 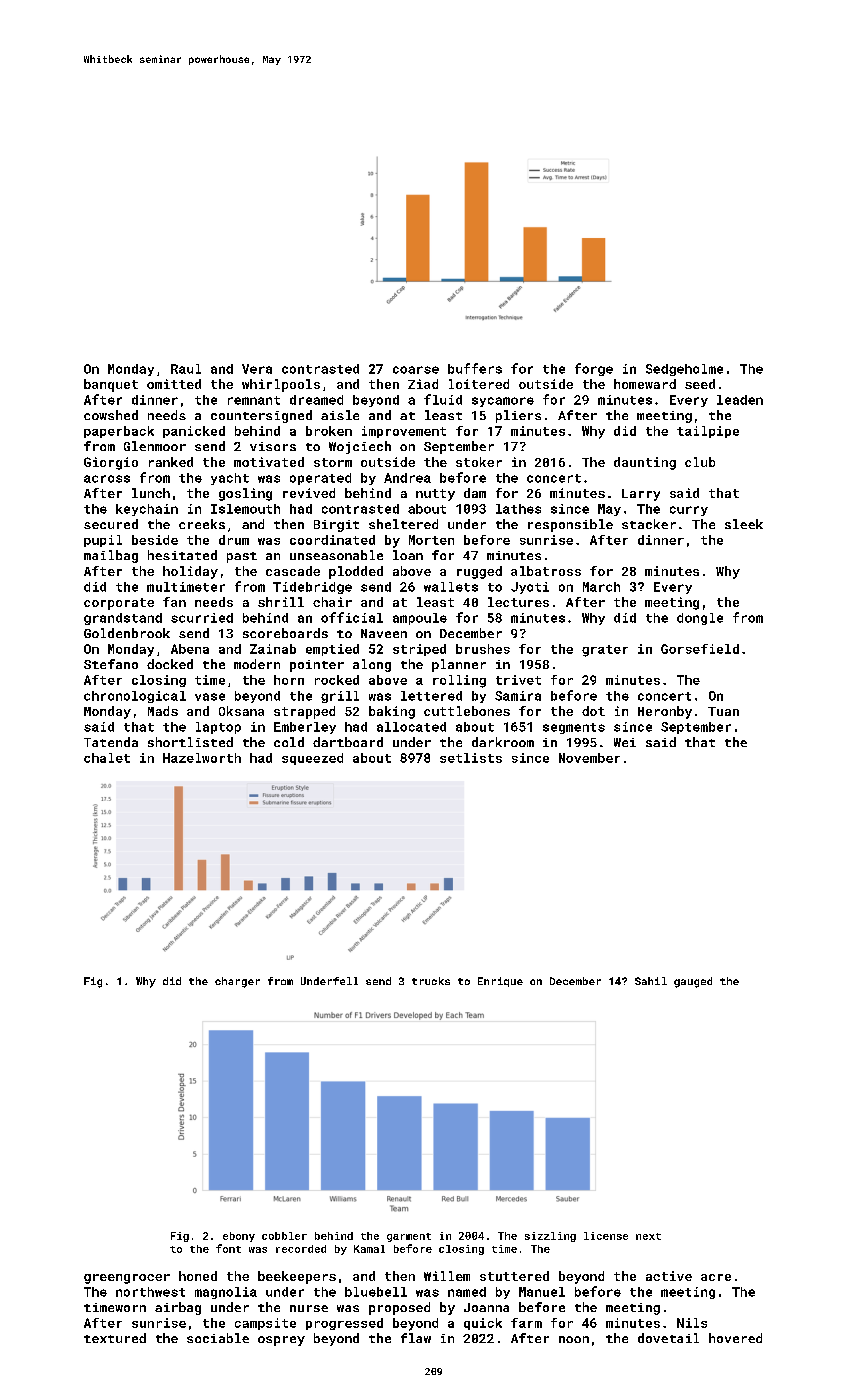 I want to click on ebony, so click(x=239, y=1237).
